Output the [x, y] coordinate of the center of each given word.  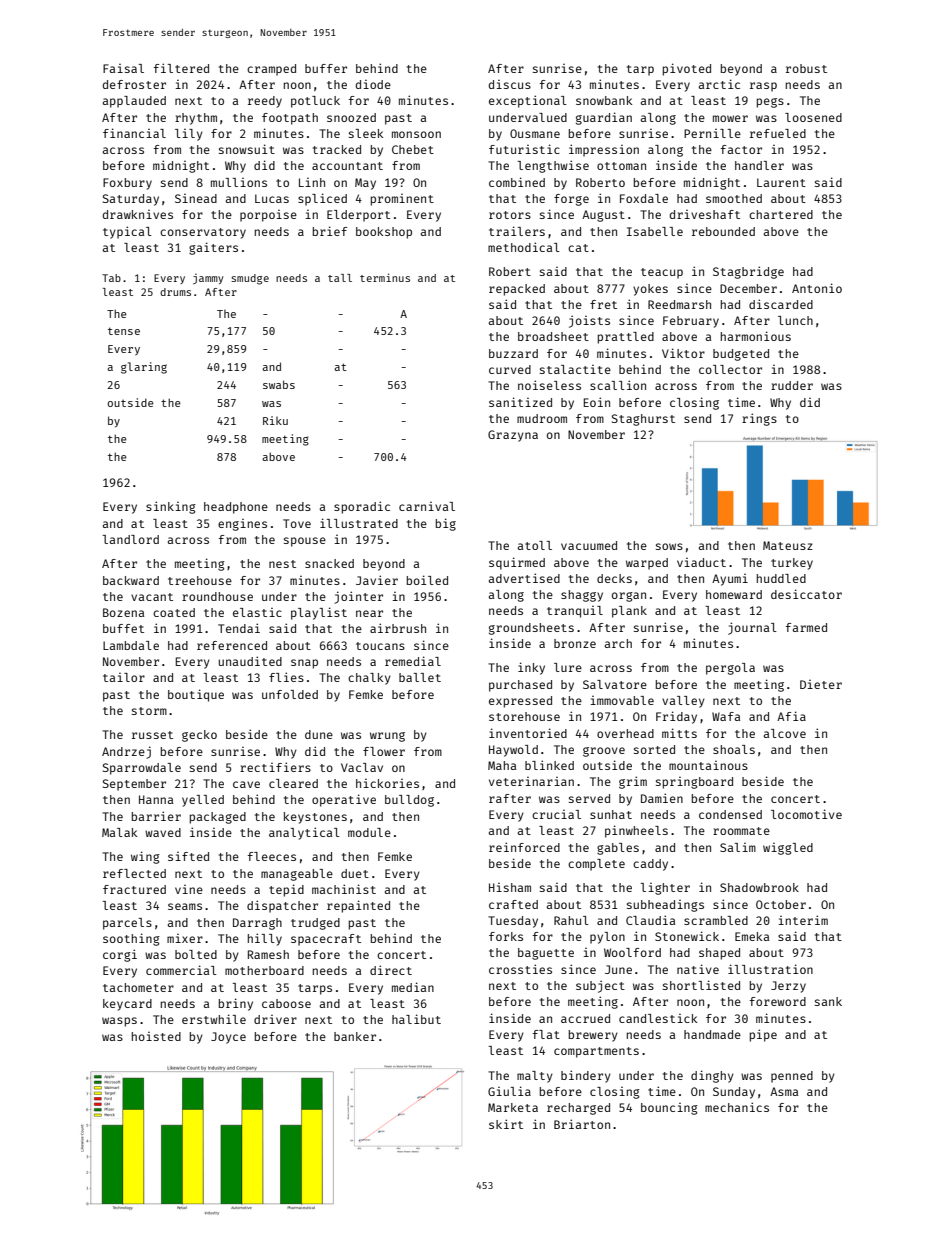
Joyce [228, 1038]
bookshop [384, 233]
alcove [785, 733]
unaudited [250, 661]
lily [189, 135]
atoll [535, 545]
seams [185, 906]
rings [759, 419]
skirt [506, 1124]
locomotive [806, 814]
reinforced [524, 847]
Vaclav [362, 767]
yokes [650, 290]
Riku [275, 420]
